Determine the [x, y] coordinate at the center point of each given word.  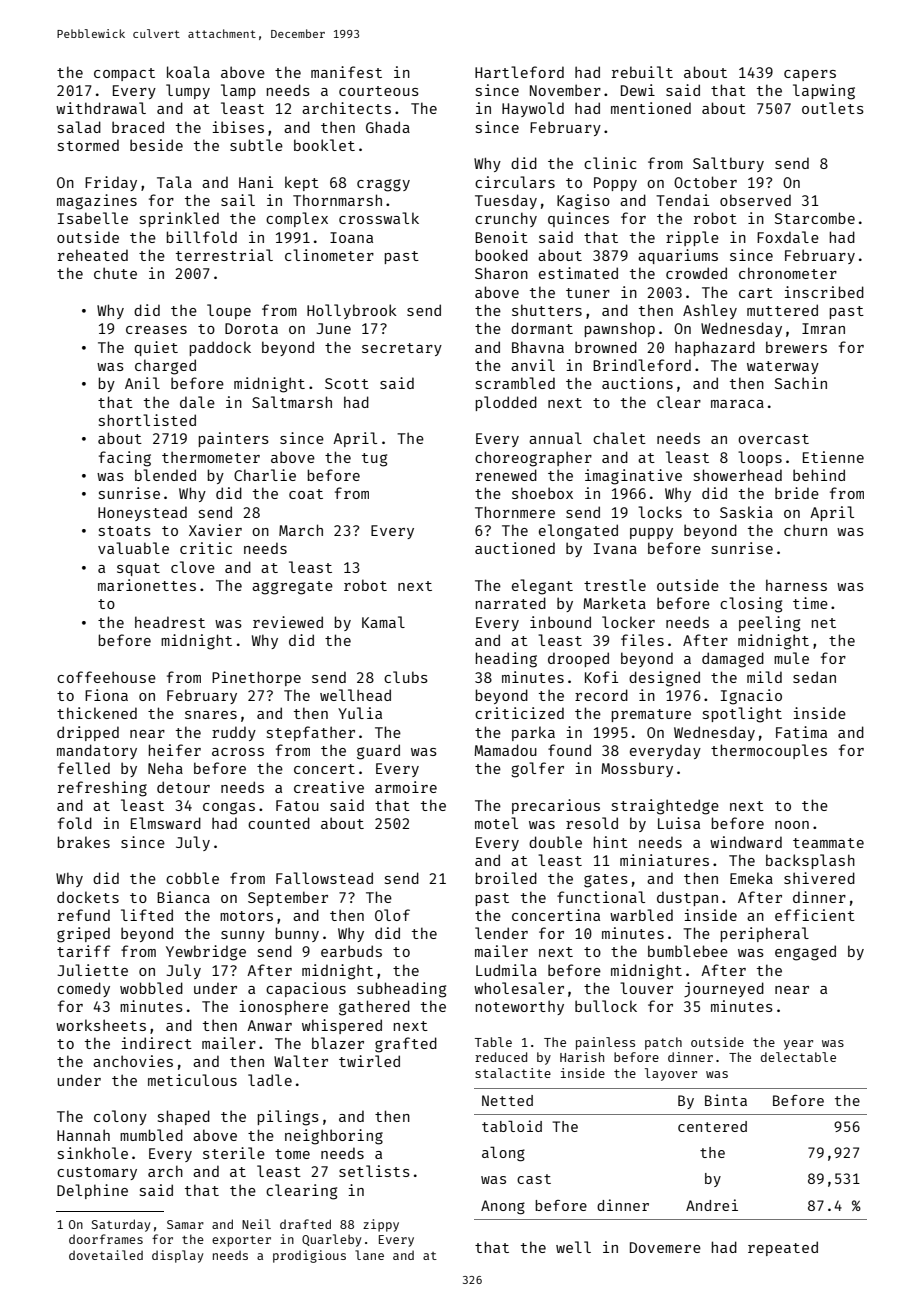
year [798, 1045]
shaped [184, 1117]
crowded [696, 273]
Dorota [251, 328]
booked [502, 255]
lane [369, 1255]
